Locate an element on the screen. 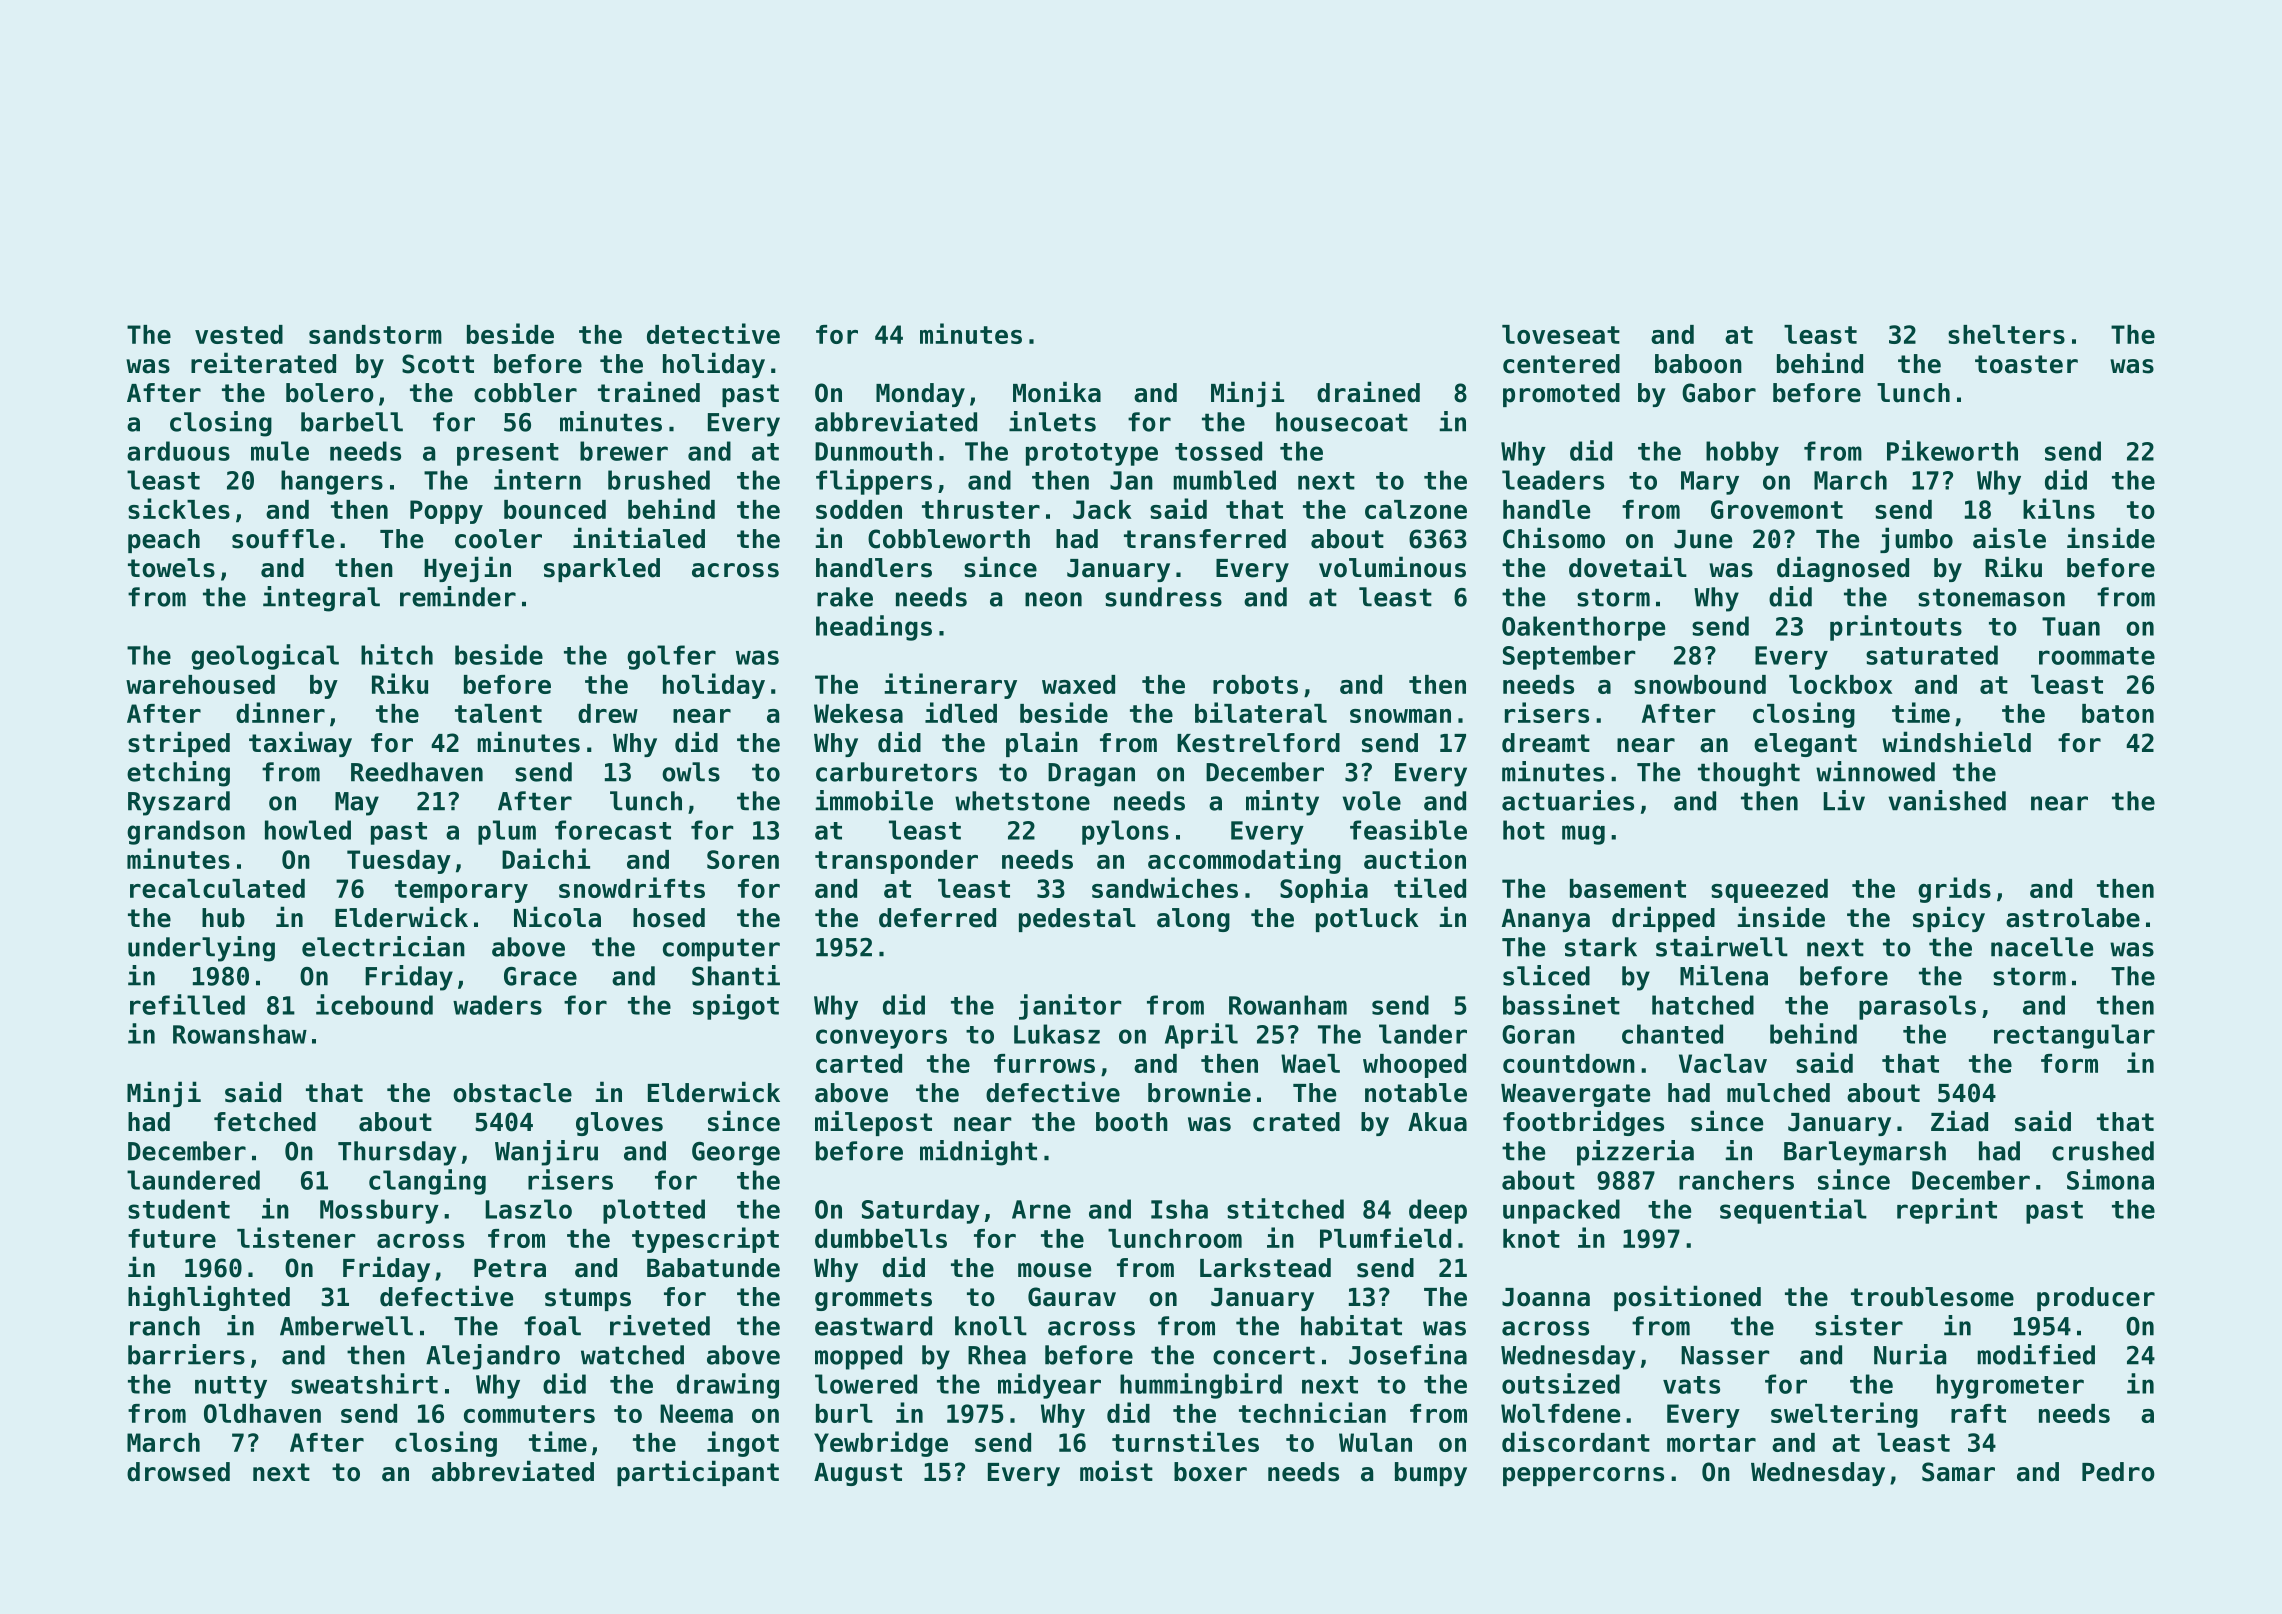 Image resolution: width=2282 pixels, height=1614 pixels. vested is located at coordinates (239, 334).
